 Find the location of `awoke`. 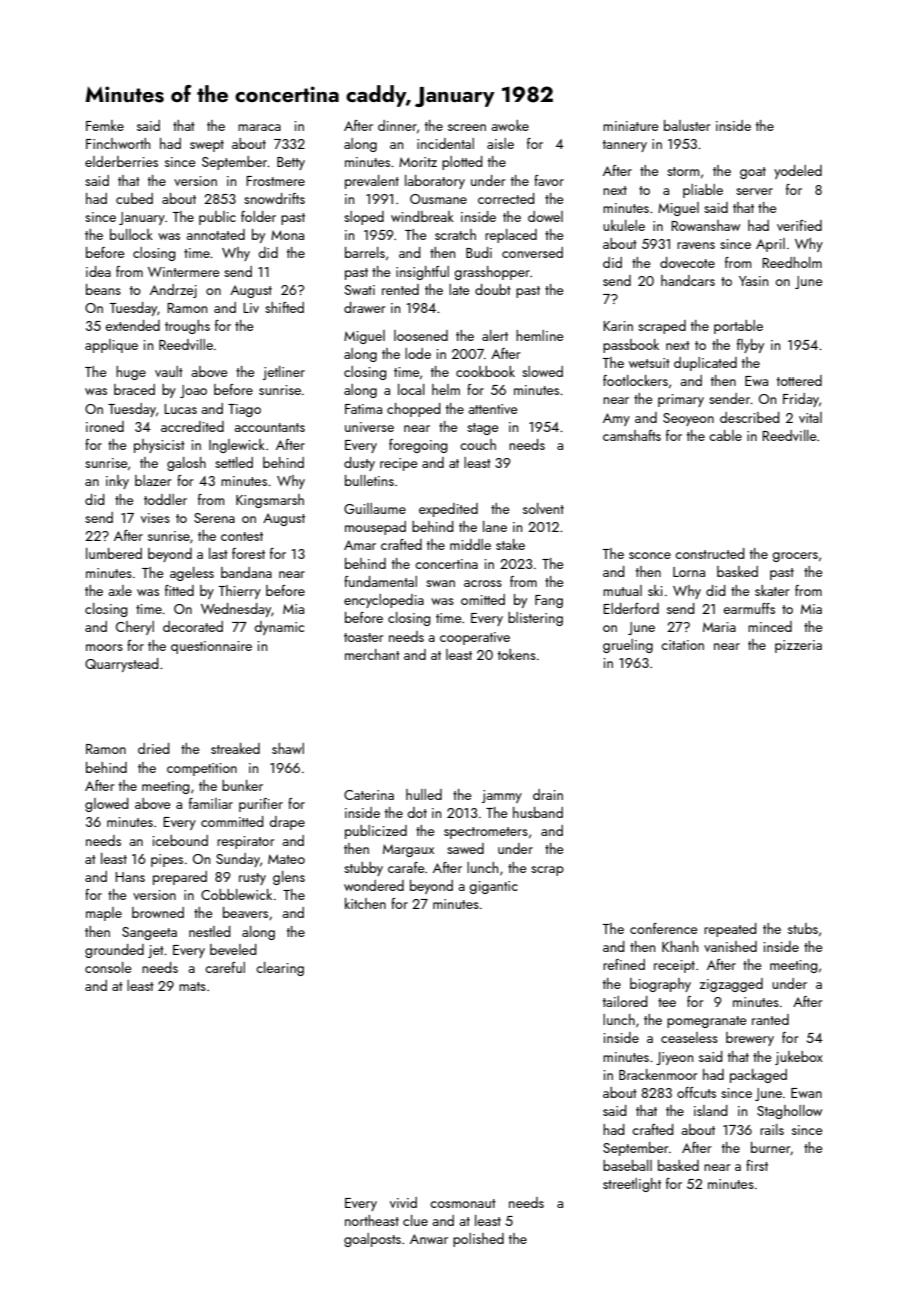

awoke is located at coordinates (510, 125).
